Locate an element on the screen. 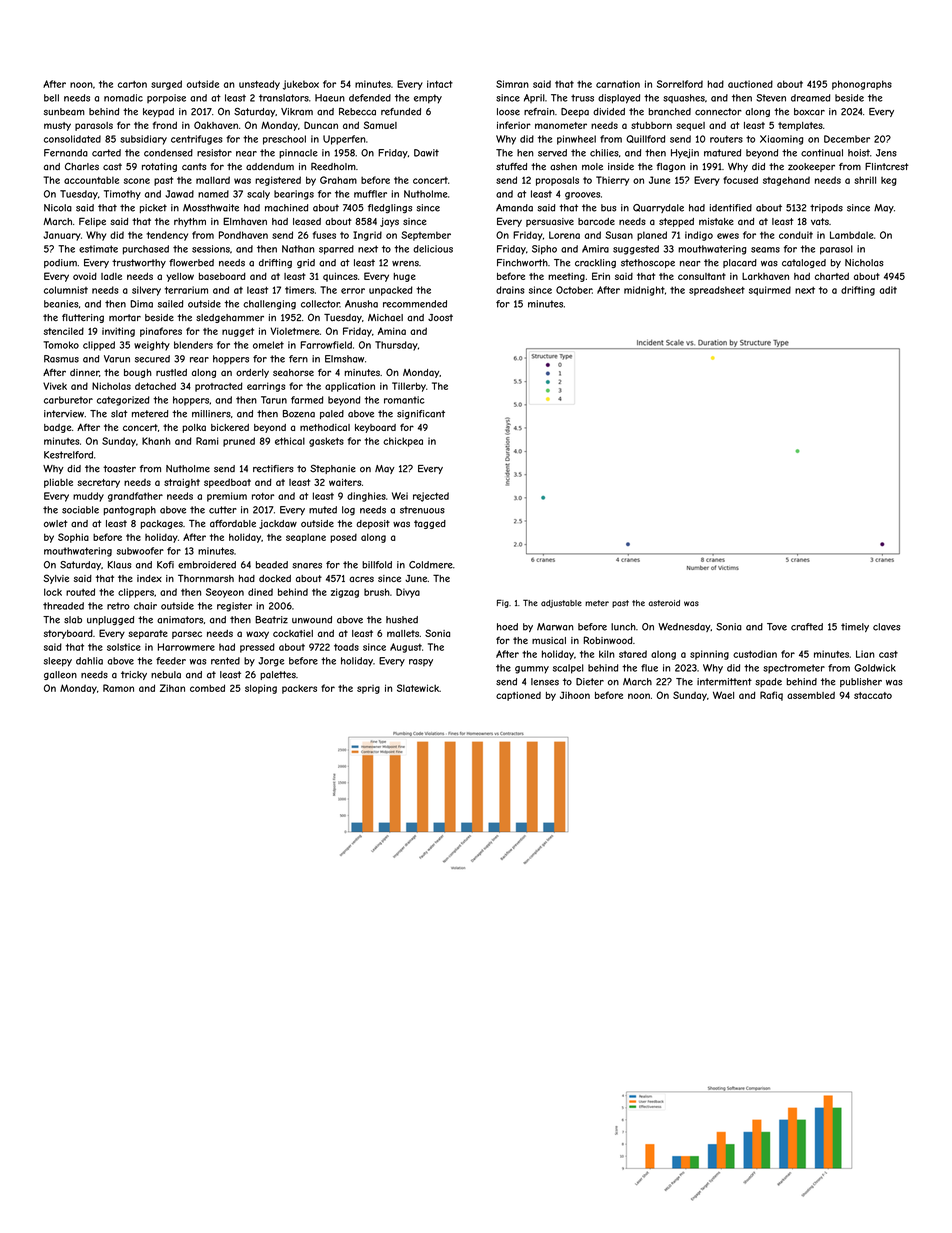 This screenshot has height=1233, width=952. squirmed is located at coordinates (770, 291).
